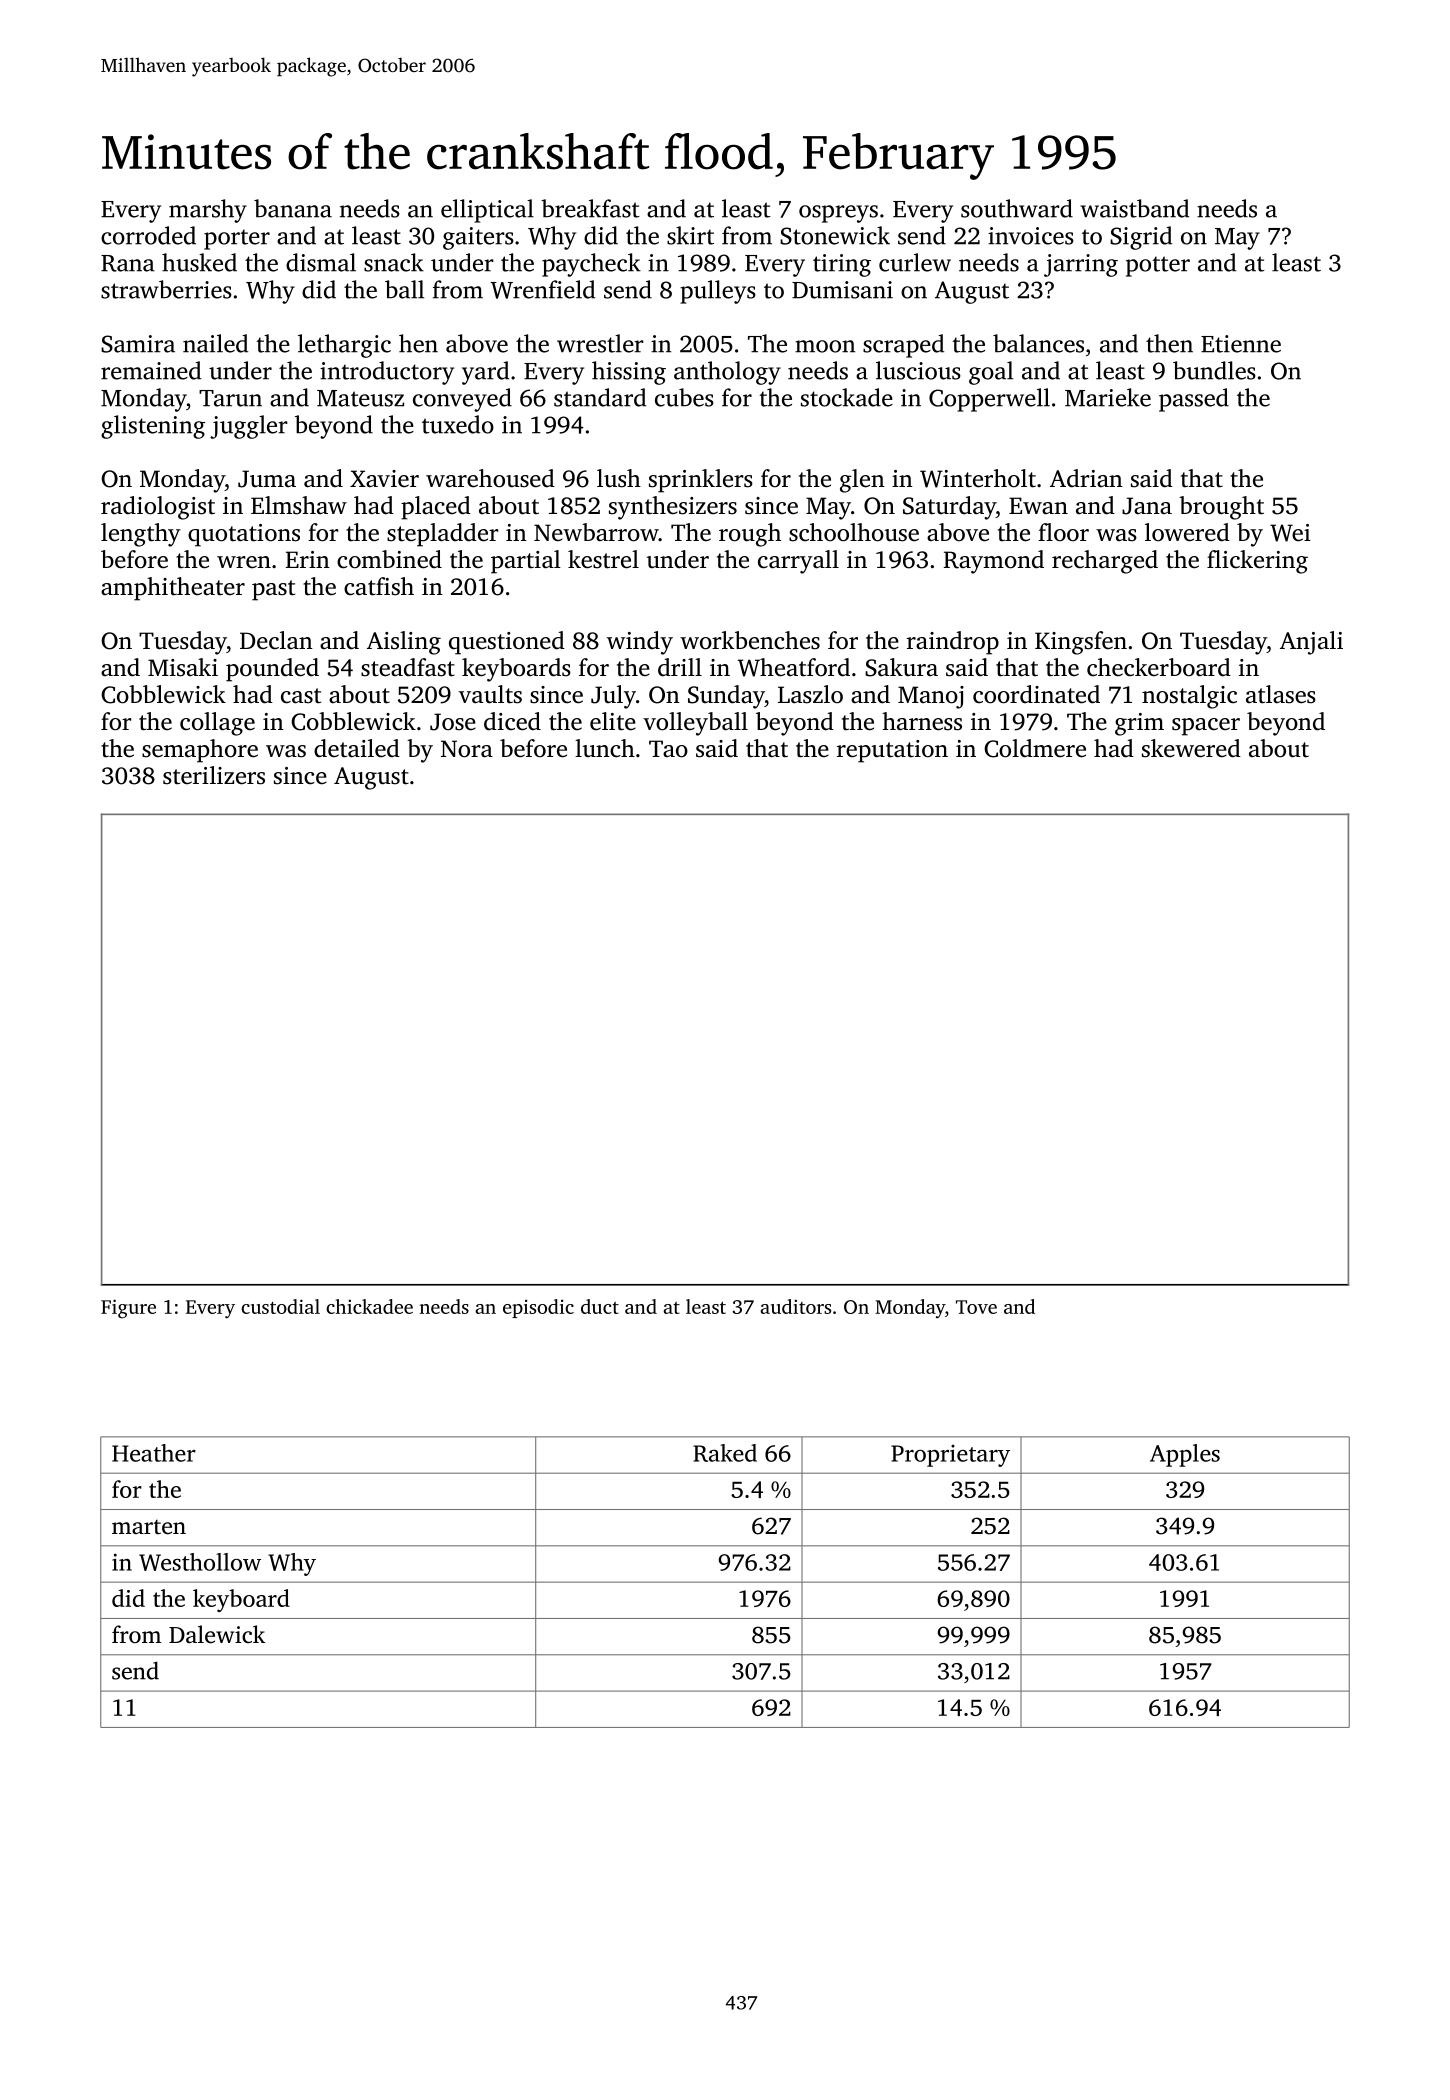  What do you see at coordinates (795, 1306) in the screenshot?
I see `auditors` at bounding box center [795, 1306].
